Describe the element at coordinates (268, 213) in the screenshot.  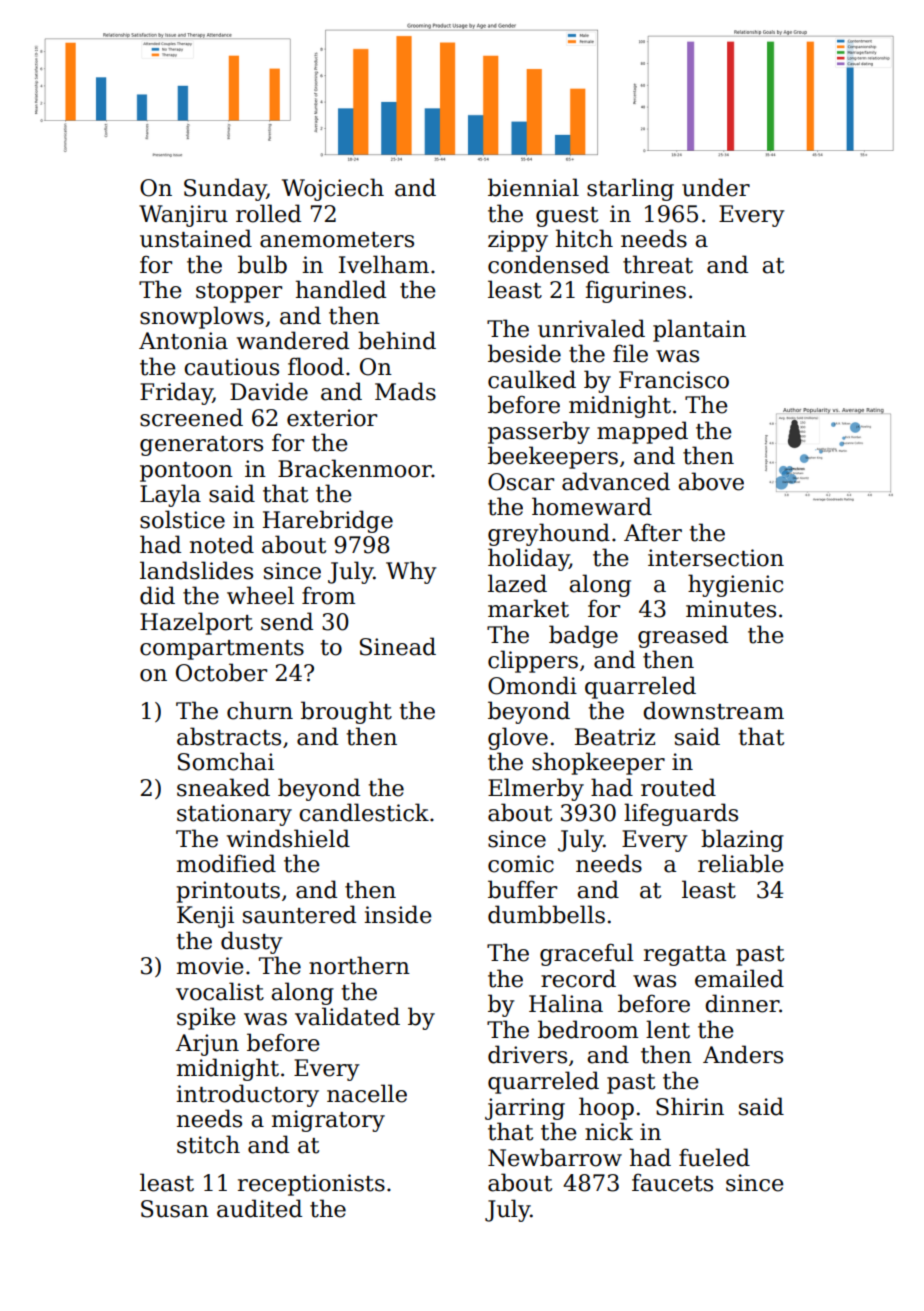
I see `rolled` at that location.
